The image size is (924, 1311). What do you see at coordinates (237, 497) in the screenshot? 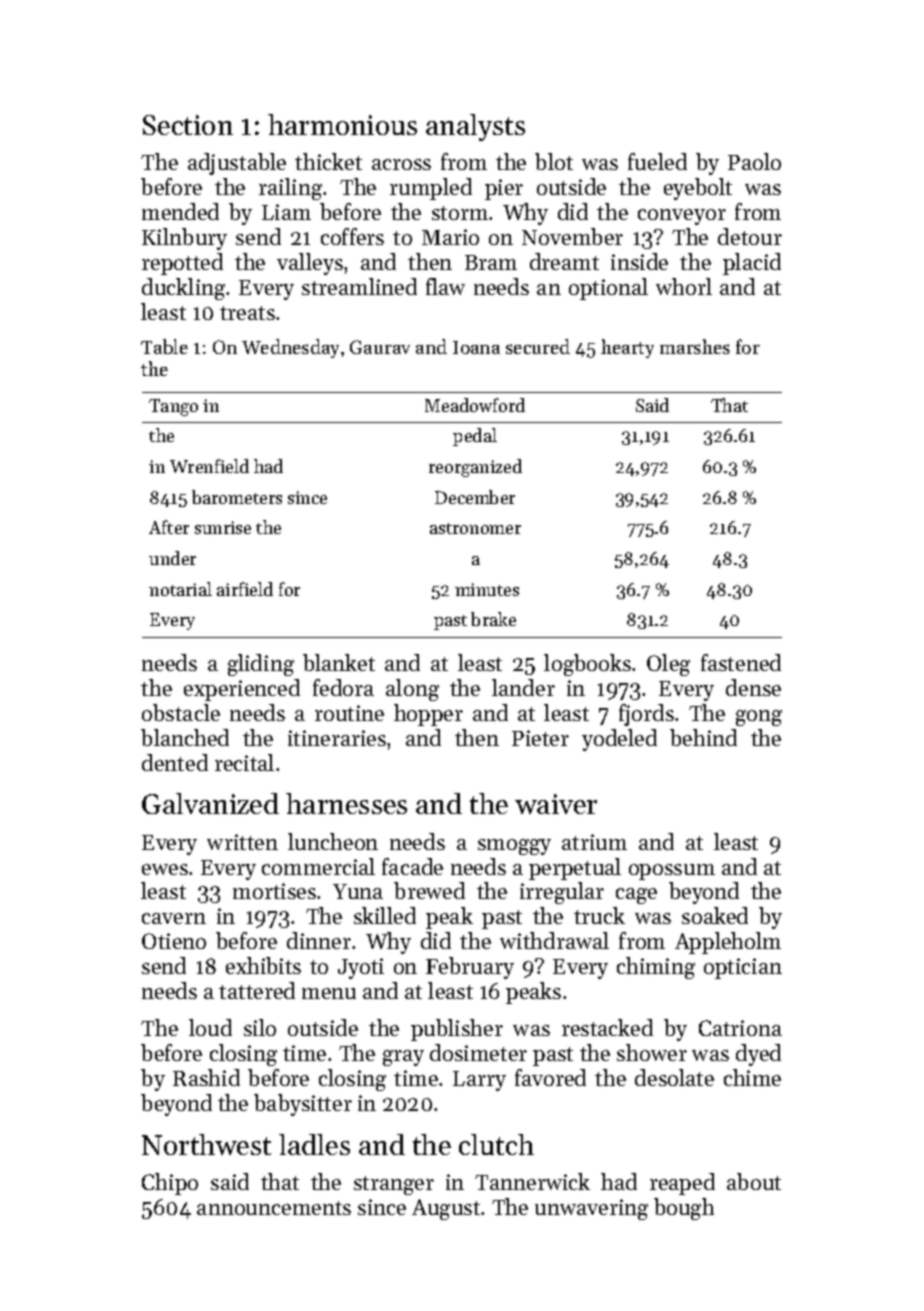
I see `barometers` at bounding box center [237, 497].
